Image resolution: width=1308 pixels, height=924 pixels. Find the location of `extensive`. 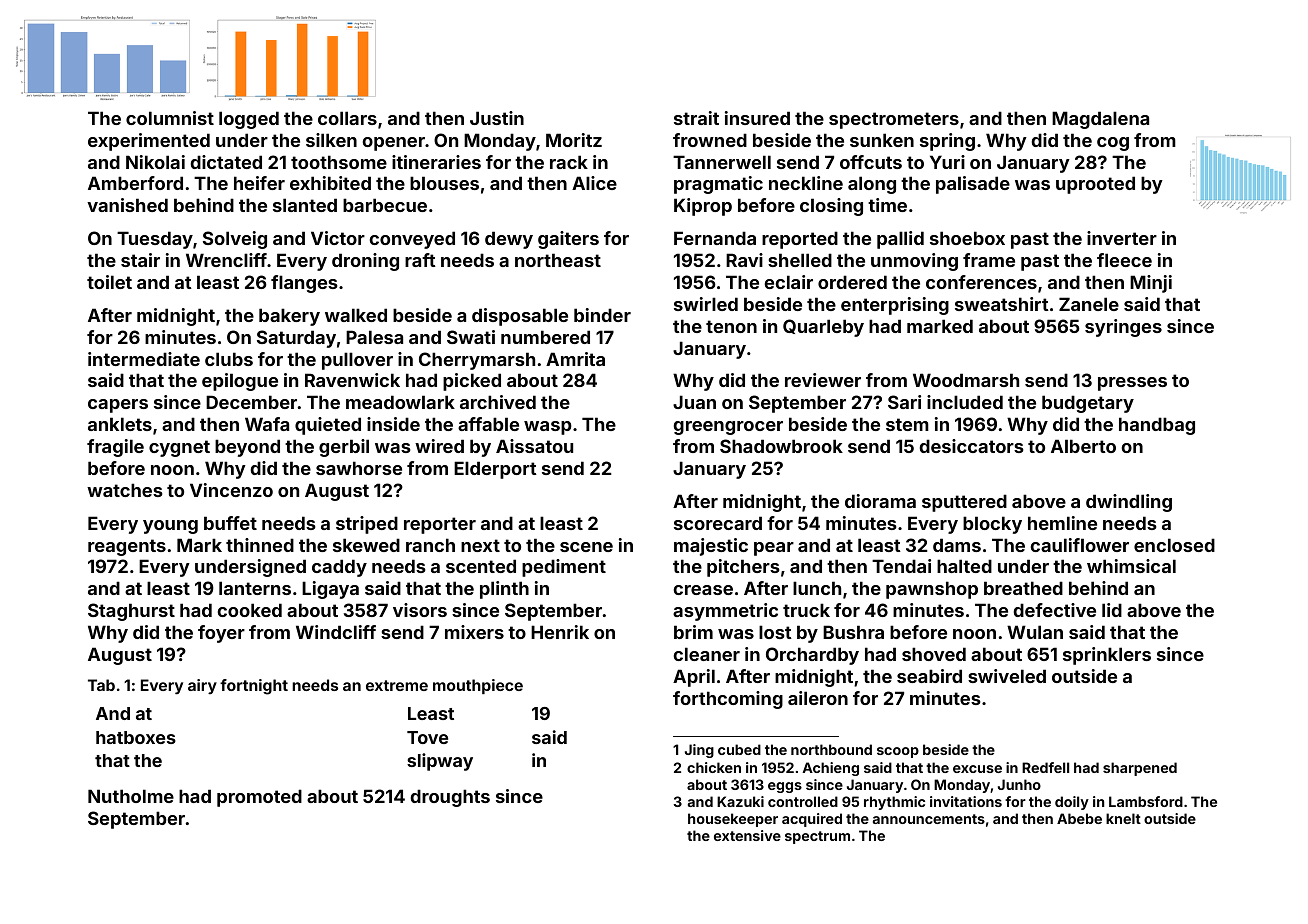

extensive is located at coordinates (747, 835).
